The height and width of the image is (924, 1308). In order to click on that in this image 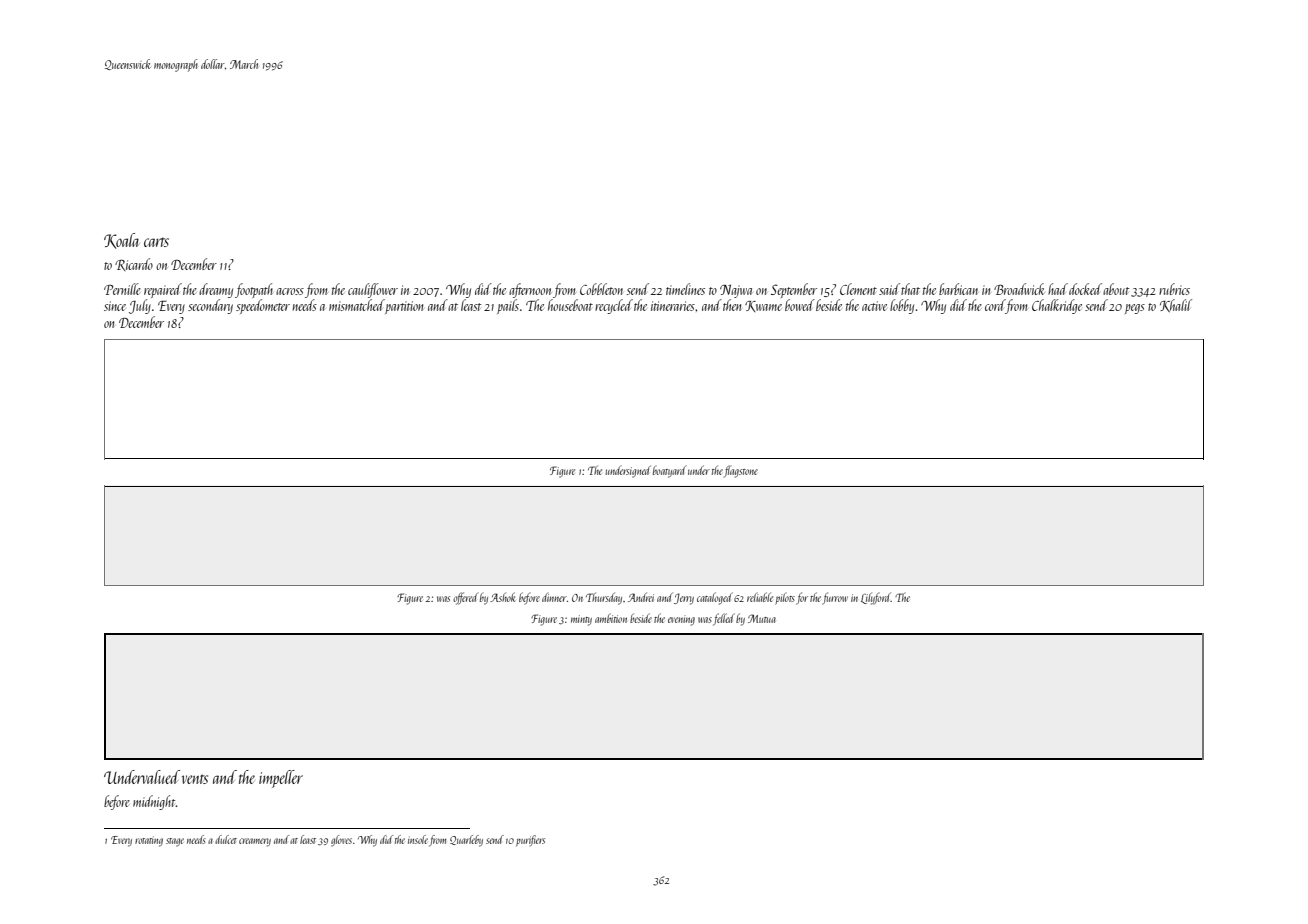, I will do `click(910, 289)`.
